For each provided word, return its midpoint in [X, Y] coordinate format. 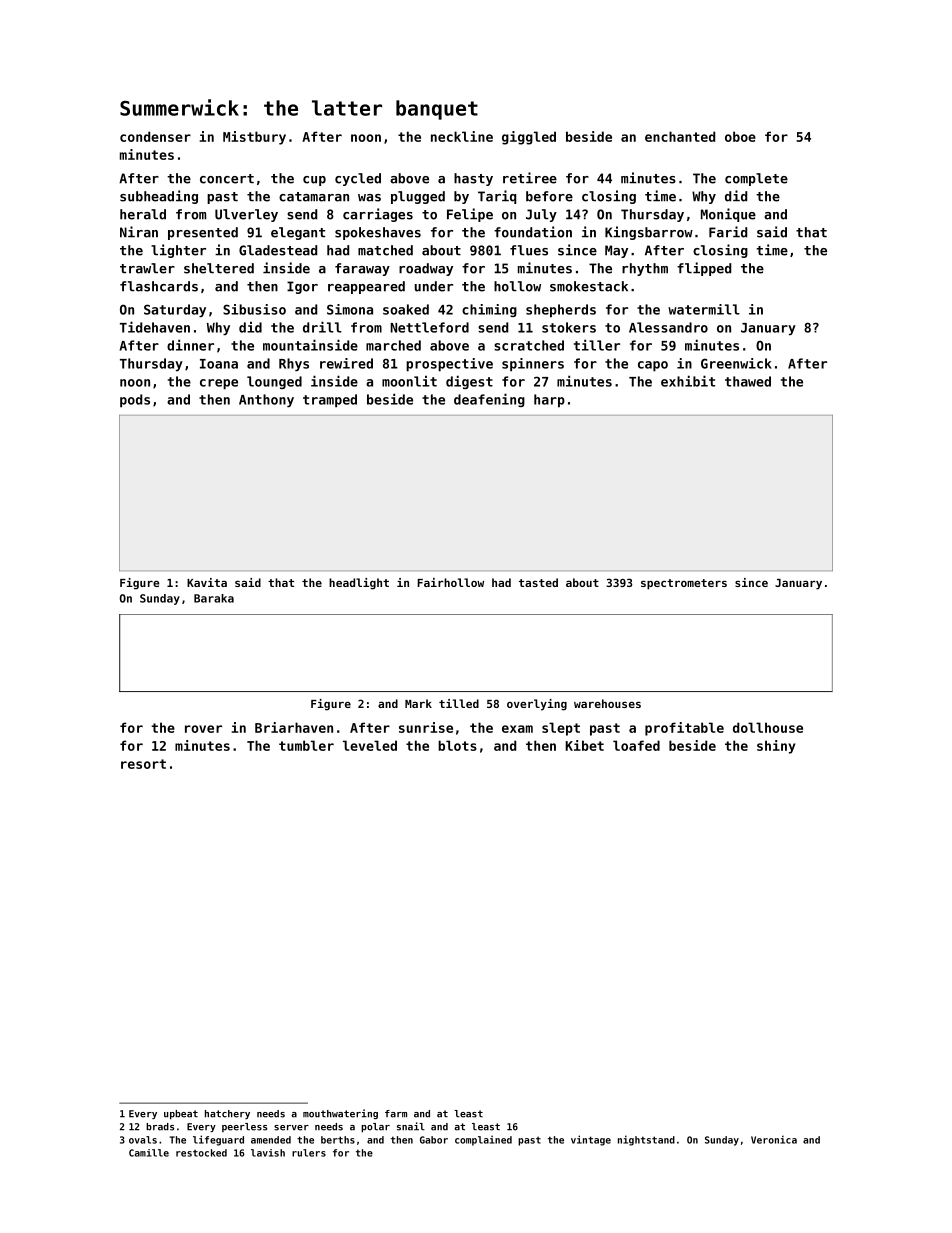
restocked [201, 1153]
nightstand [646, 1140]
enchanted [680, 136]
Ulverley [246, 215]
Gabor [434, 1140]
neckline [462, 136]
